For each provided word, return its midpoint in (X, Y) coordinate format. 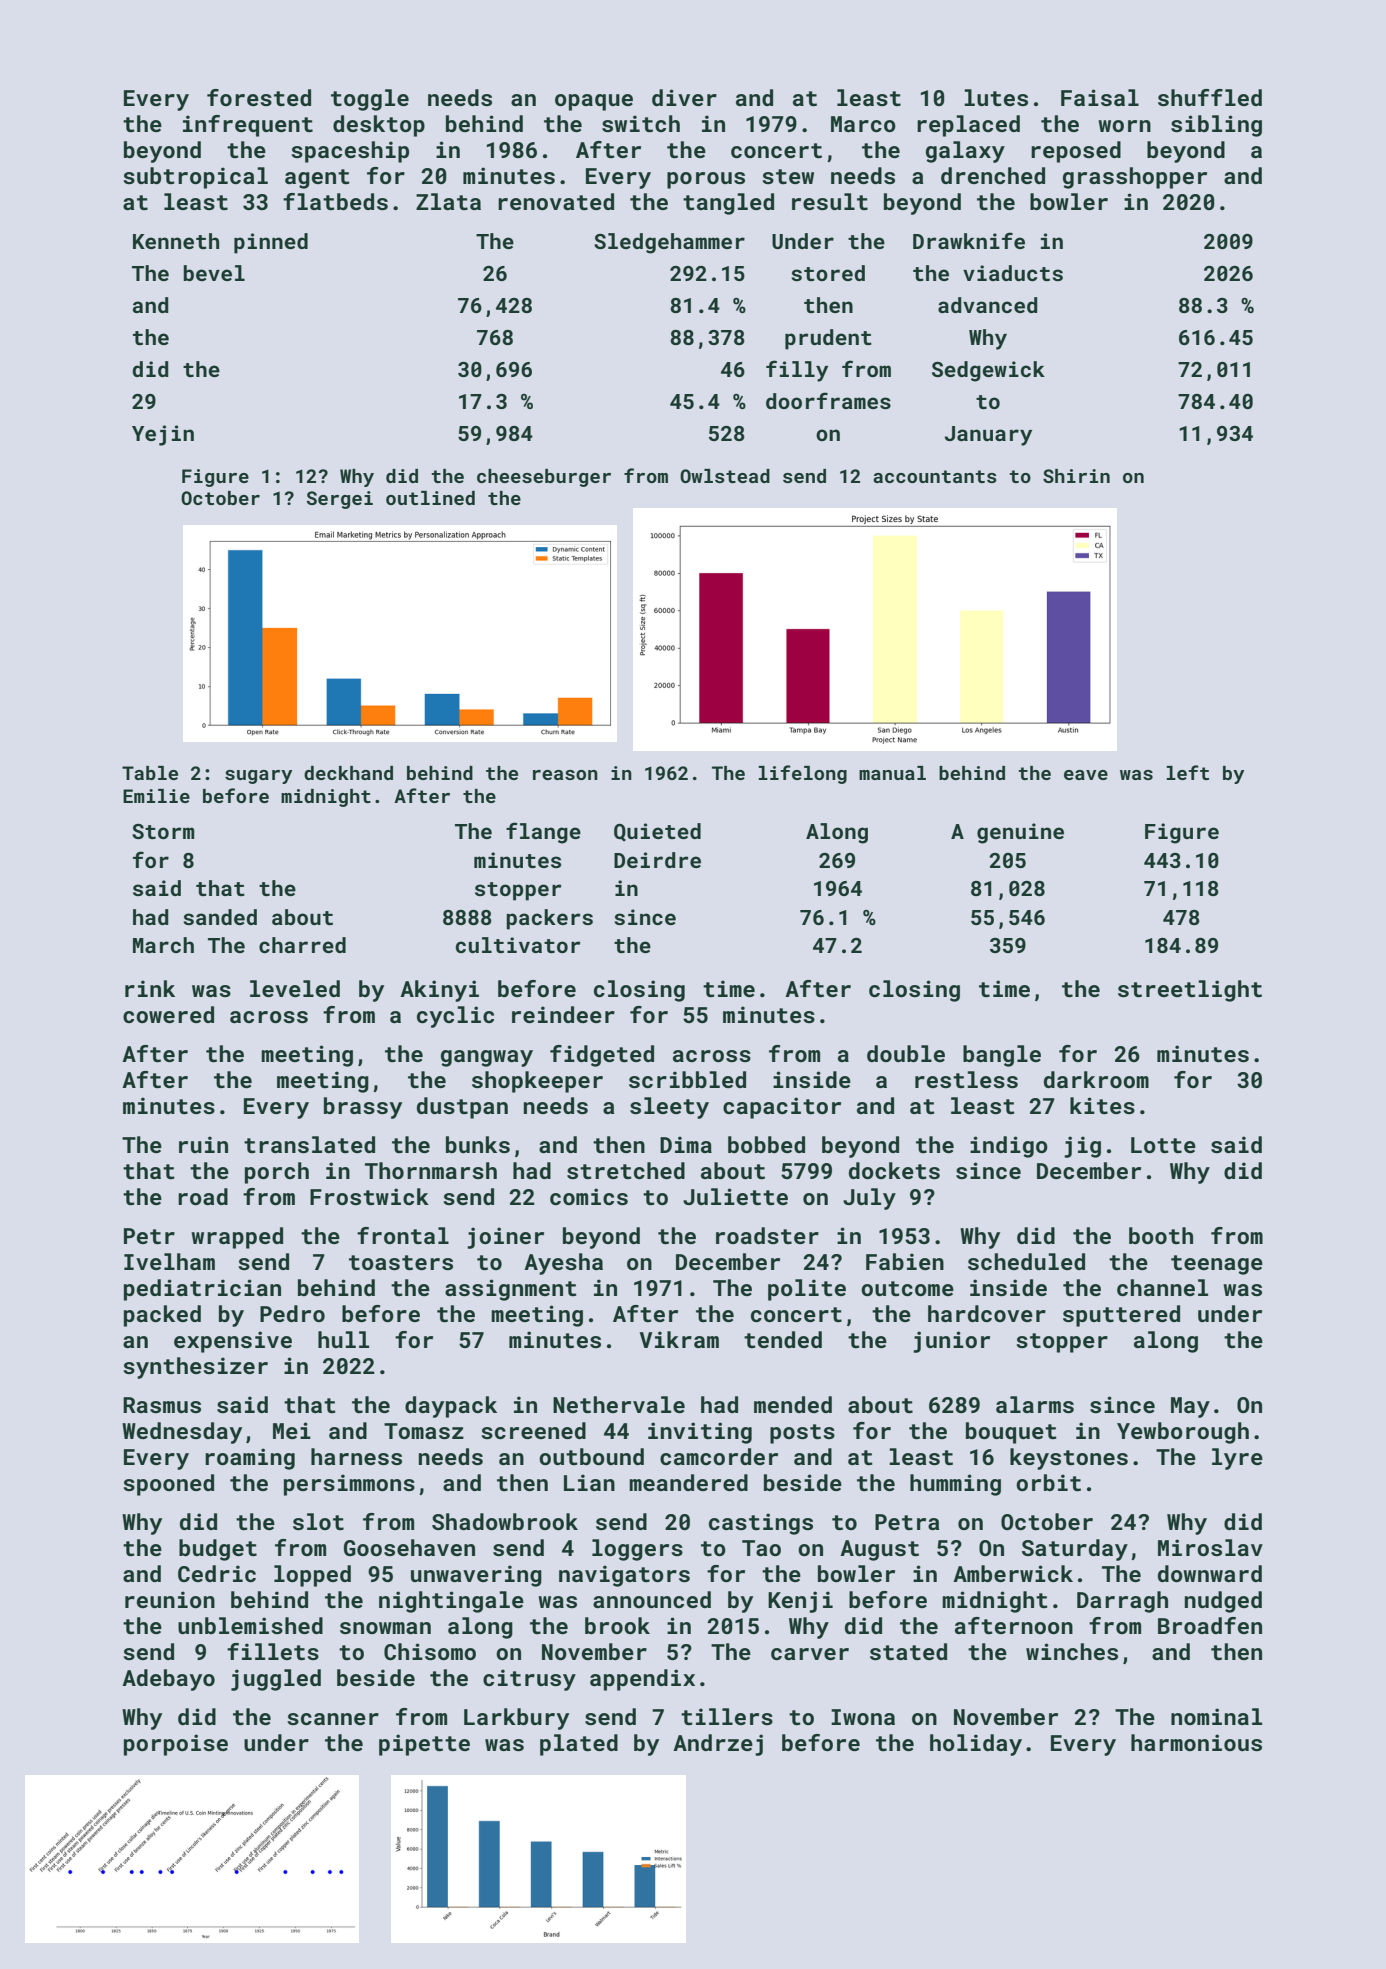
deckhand (348, 773)
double (906, 1053)
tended (783, 1339)
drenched (993, 175)
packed (162, 1316)
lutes (996, 97)
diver (684, 97)
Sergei (340, 500)
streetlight (1190, 991)
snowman (385, 1628)
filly (797, 371)
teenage (1217, 1265)
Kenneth (176, 241)
